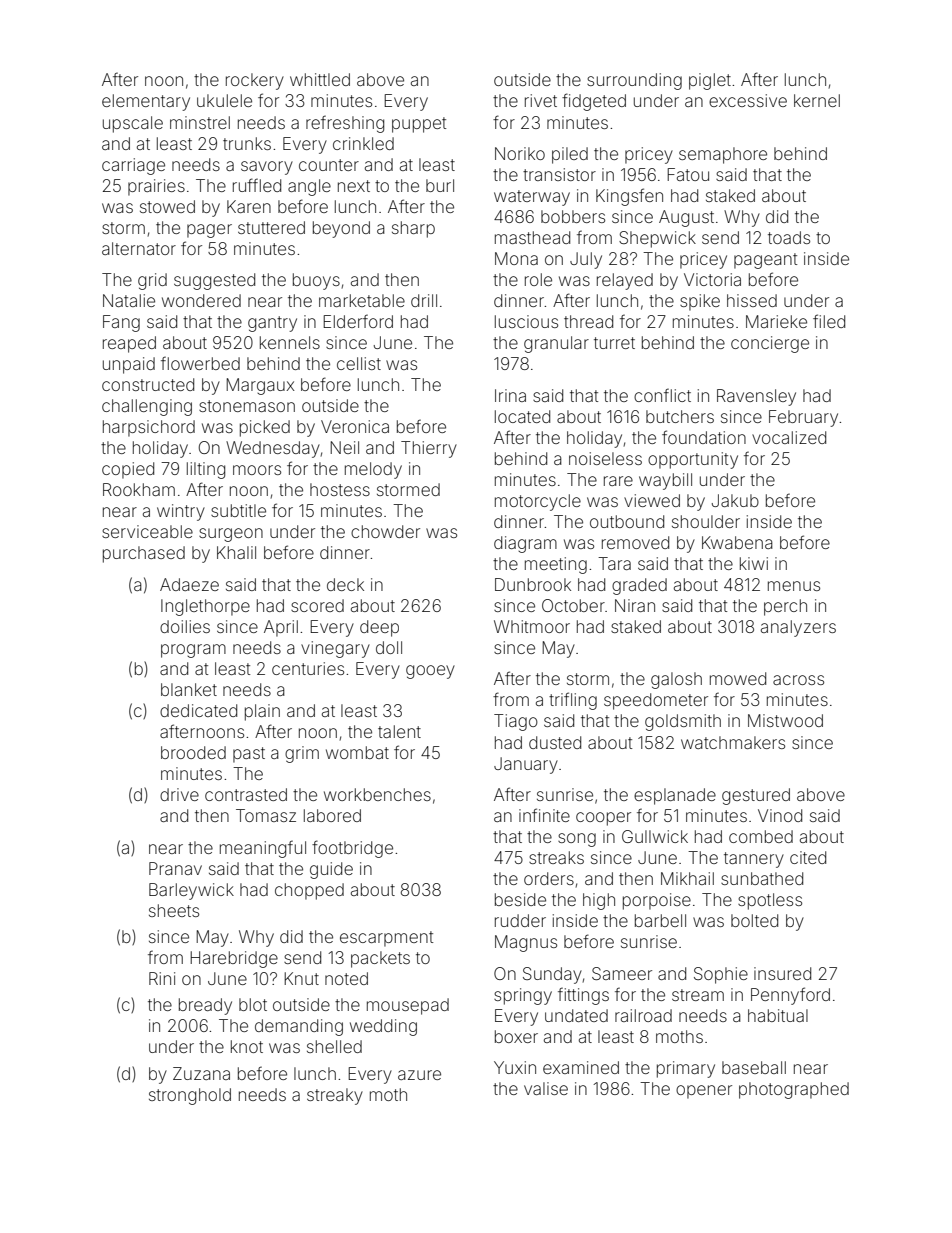 The image size is (952, 1233). I want to click on excessive, so click(748, 100).
